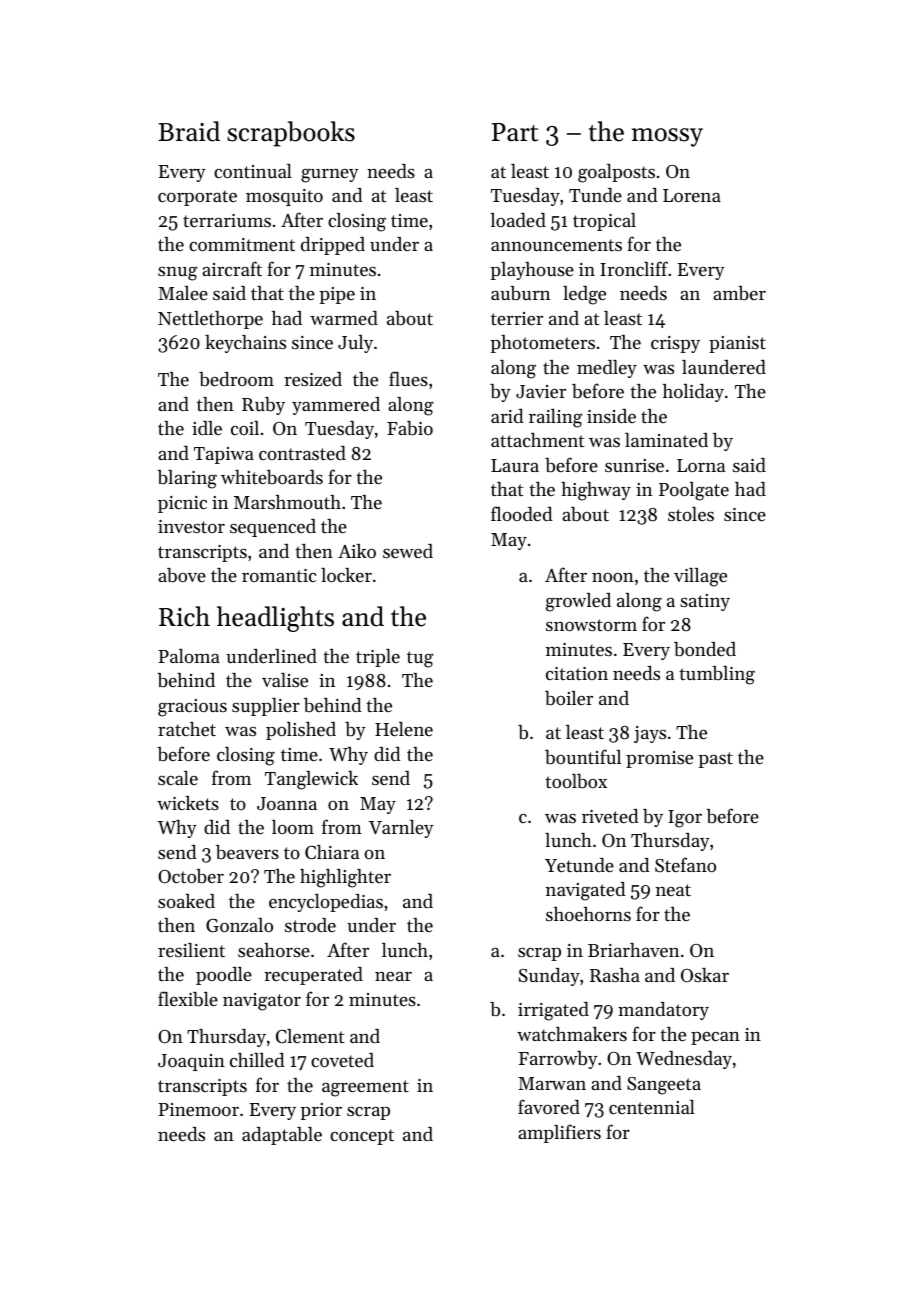 Image resolution: width=924 pixels, height=1311 pixels. Describe the element at coordinates (517, 318) in the page. I see `terrier` at that location.
